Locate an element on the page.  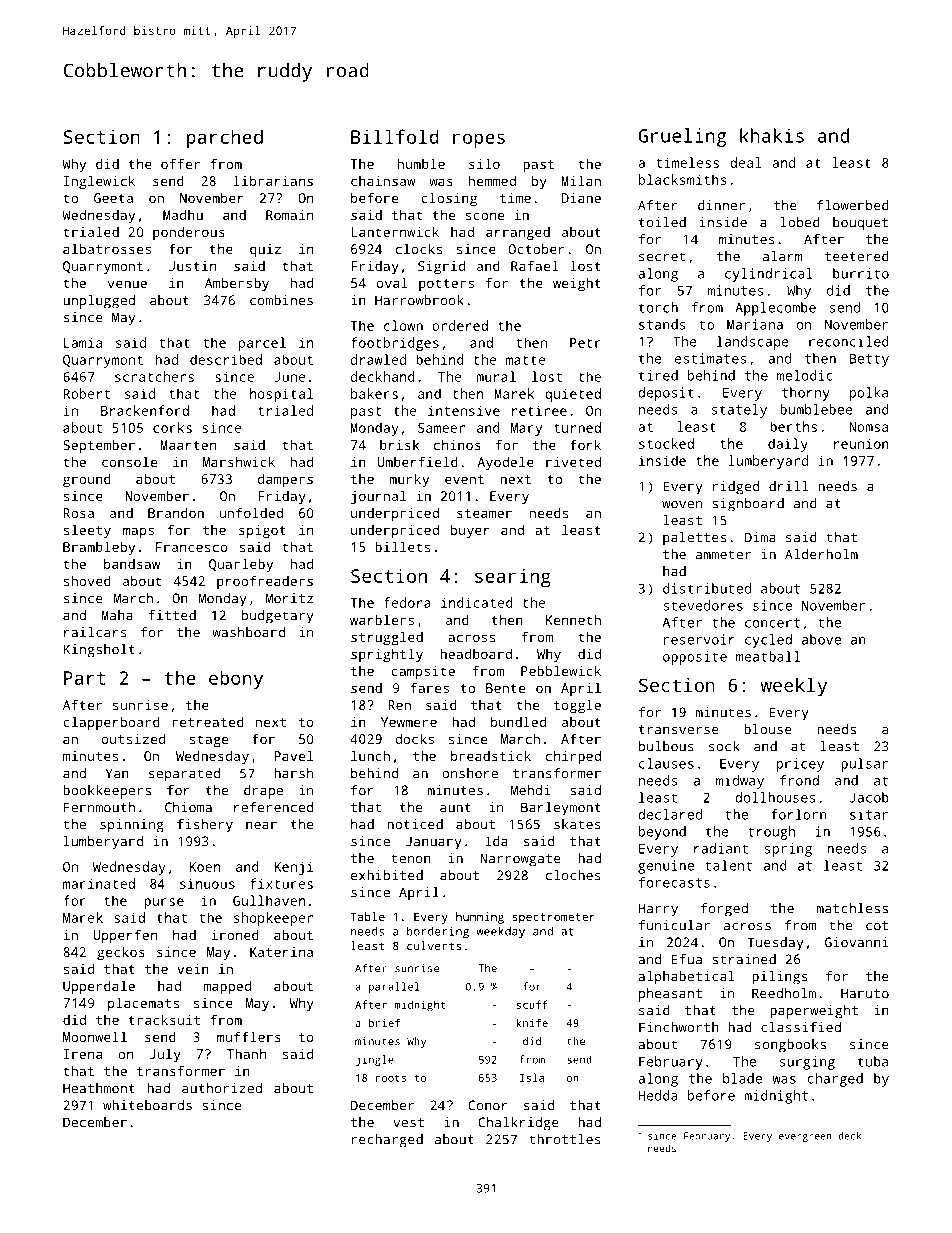
murky is located at coordinates (409, 480).
